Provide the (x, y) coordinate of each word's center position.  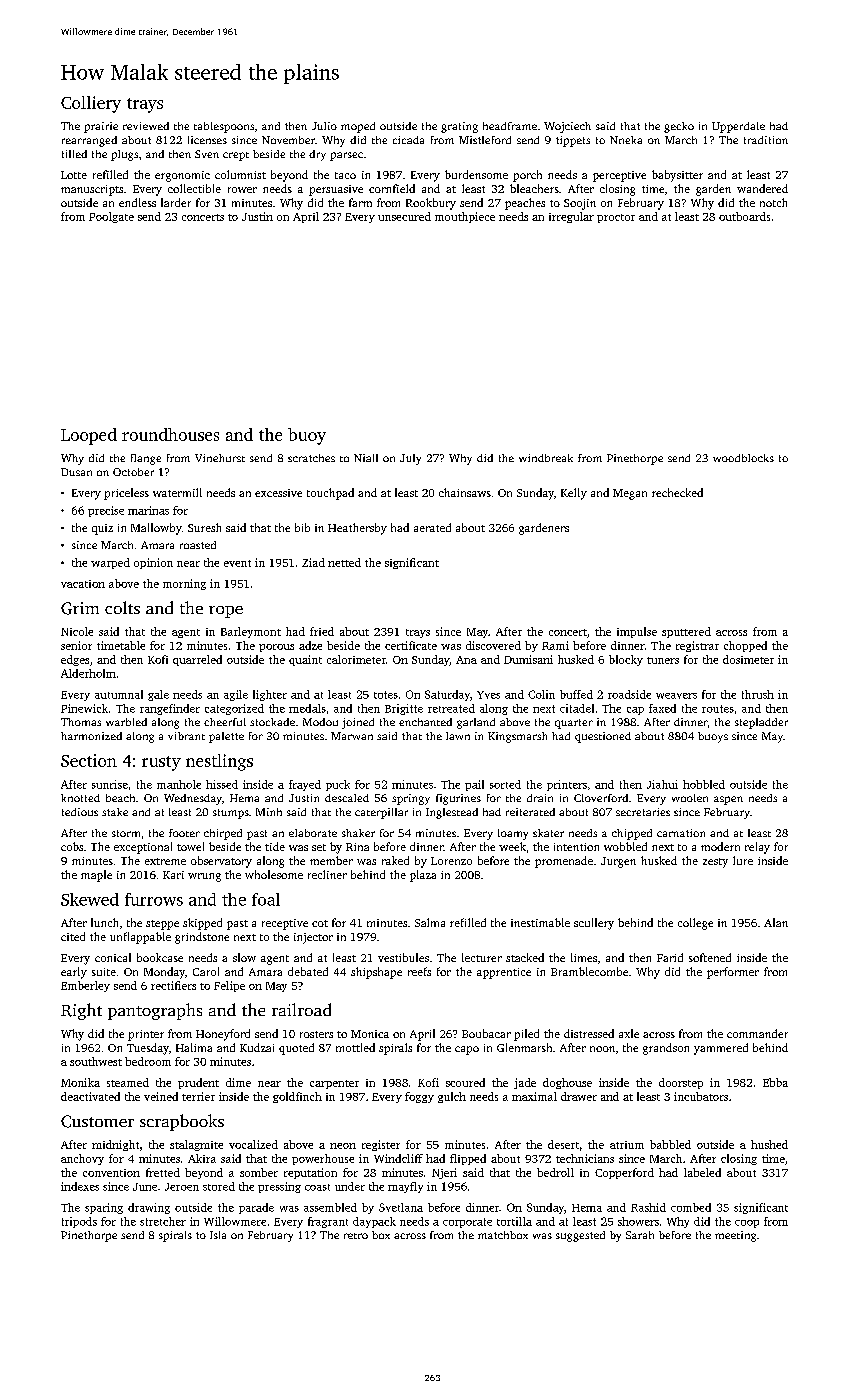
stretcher (163, 1221)
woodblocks (743, 458)
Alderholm (88, 673)
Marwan (352, 736)
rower (242, 190)
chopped (745, 646)
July (410, 459)
